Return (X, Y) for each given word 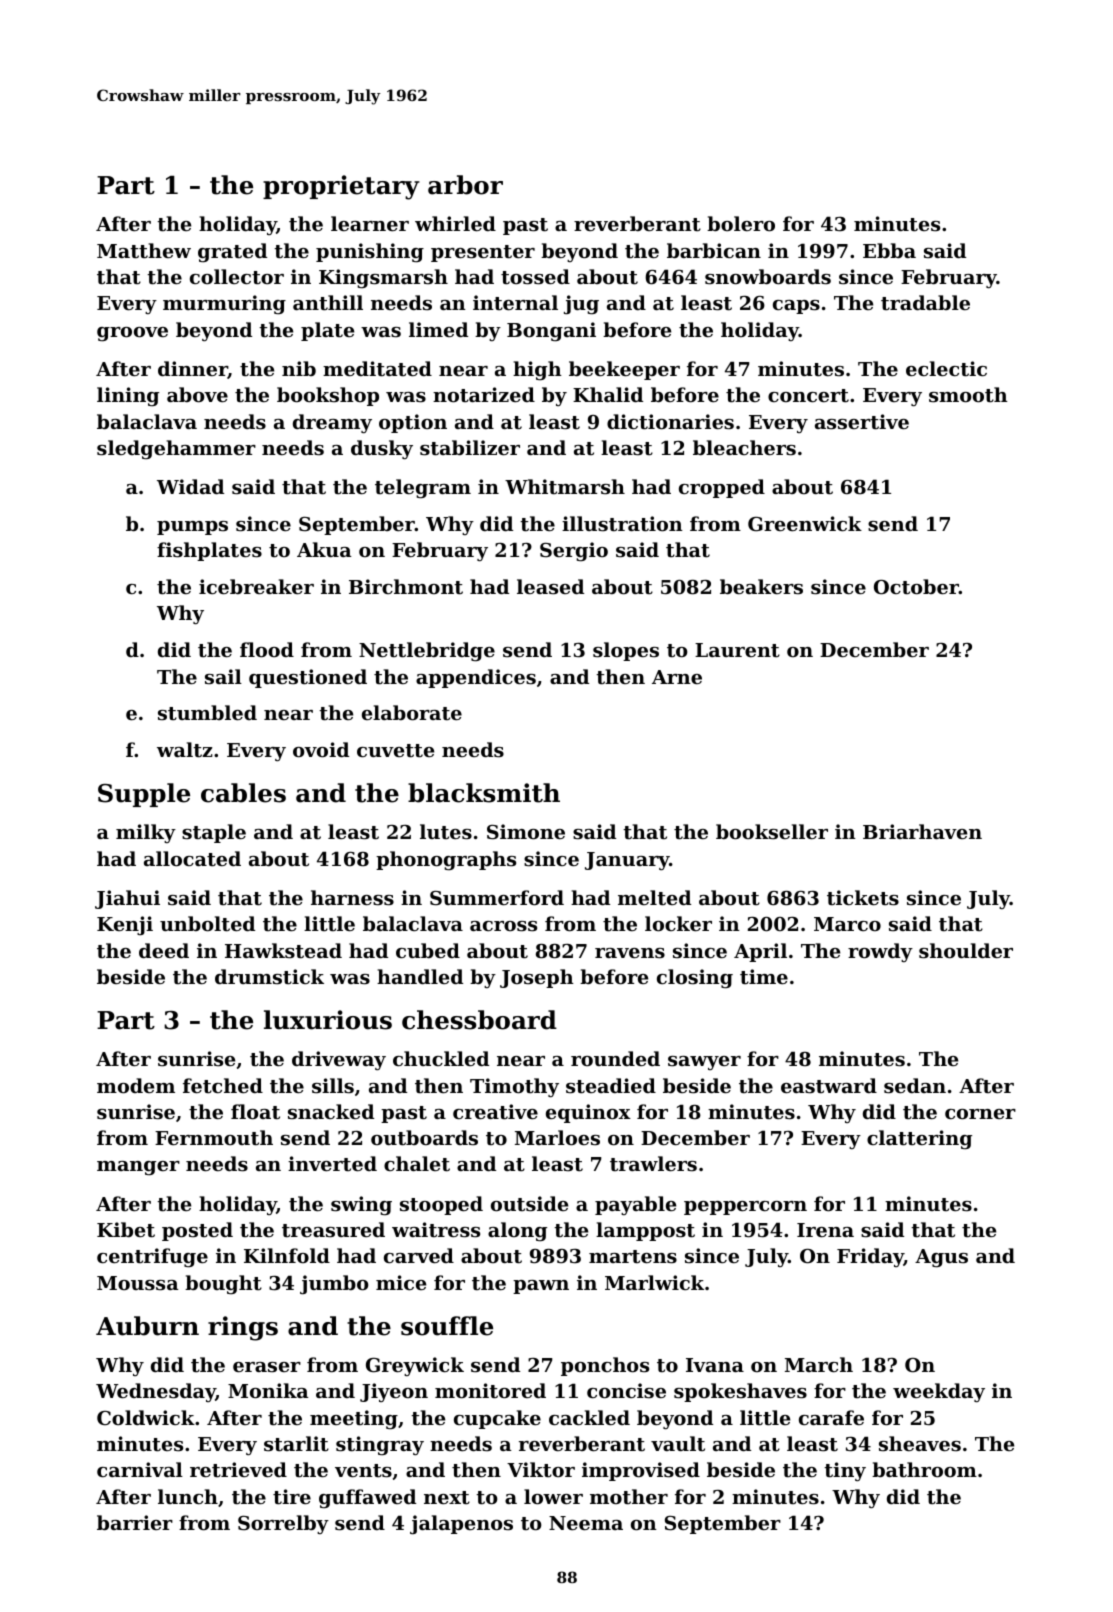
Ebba (889, 250)
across (503, 926)
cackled (589, 1417)
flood (267, 649)
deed (164, 950)
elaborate (412, 712)
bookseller (772, 831)
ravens (630, 953)
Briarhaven (922, 831)
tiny (845, 1471)
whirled (455, 223)
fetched (223, 1086)
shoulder (966, 951)
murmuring (224, 305)
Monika (268, 1390)
